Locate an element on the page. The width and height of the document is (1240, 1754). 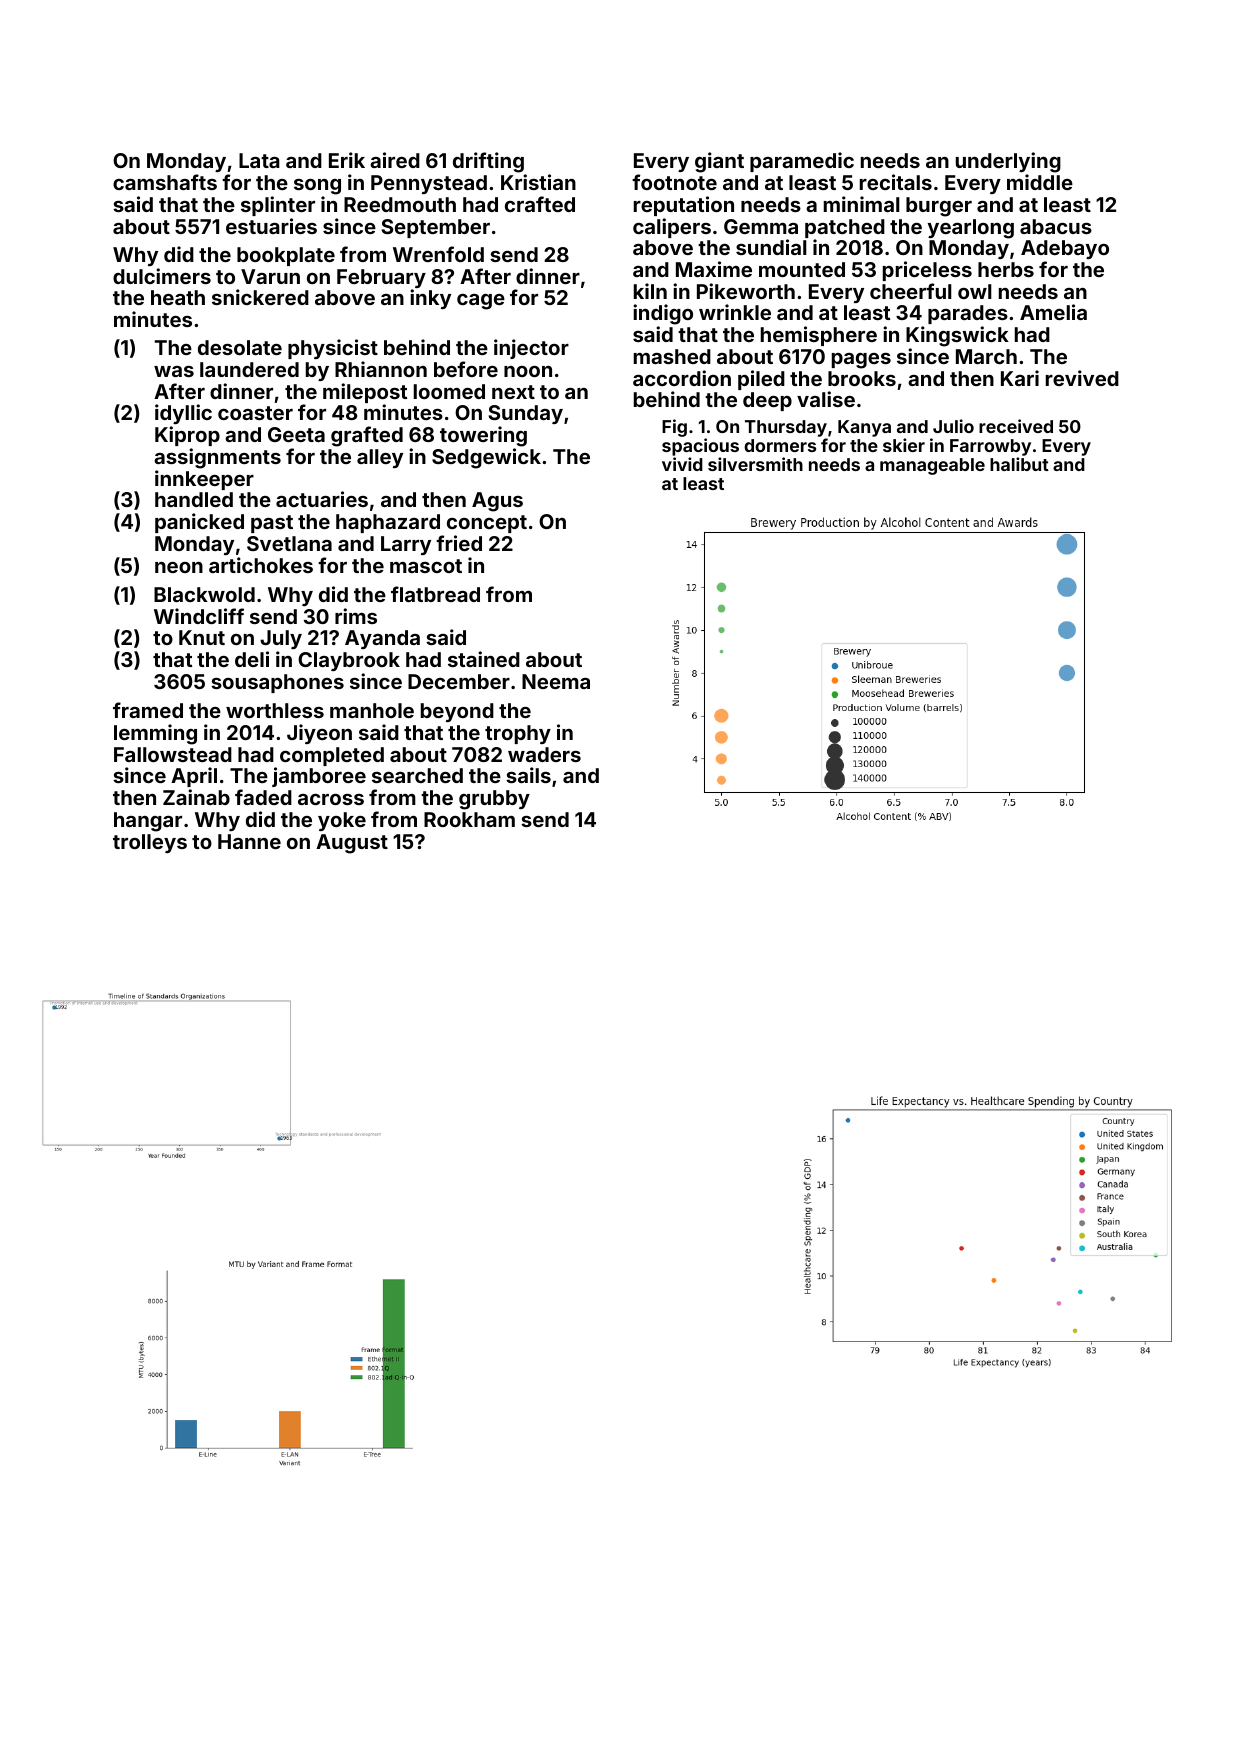
silversmith is located at coordinates (755, 464).
